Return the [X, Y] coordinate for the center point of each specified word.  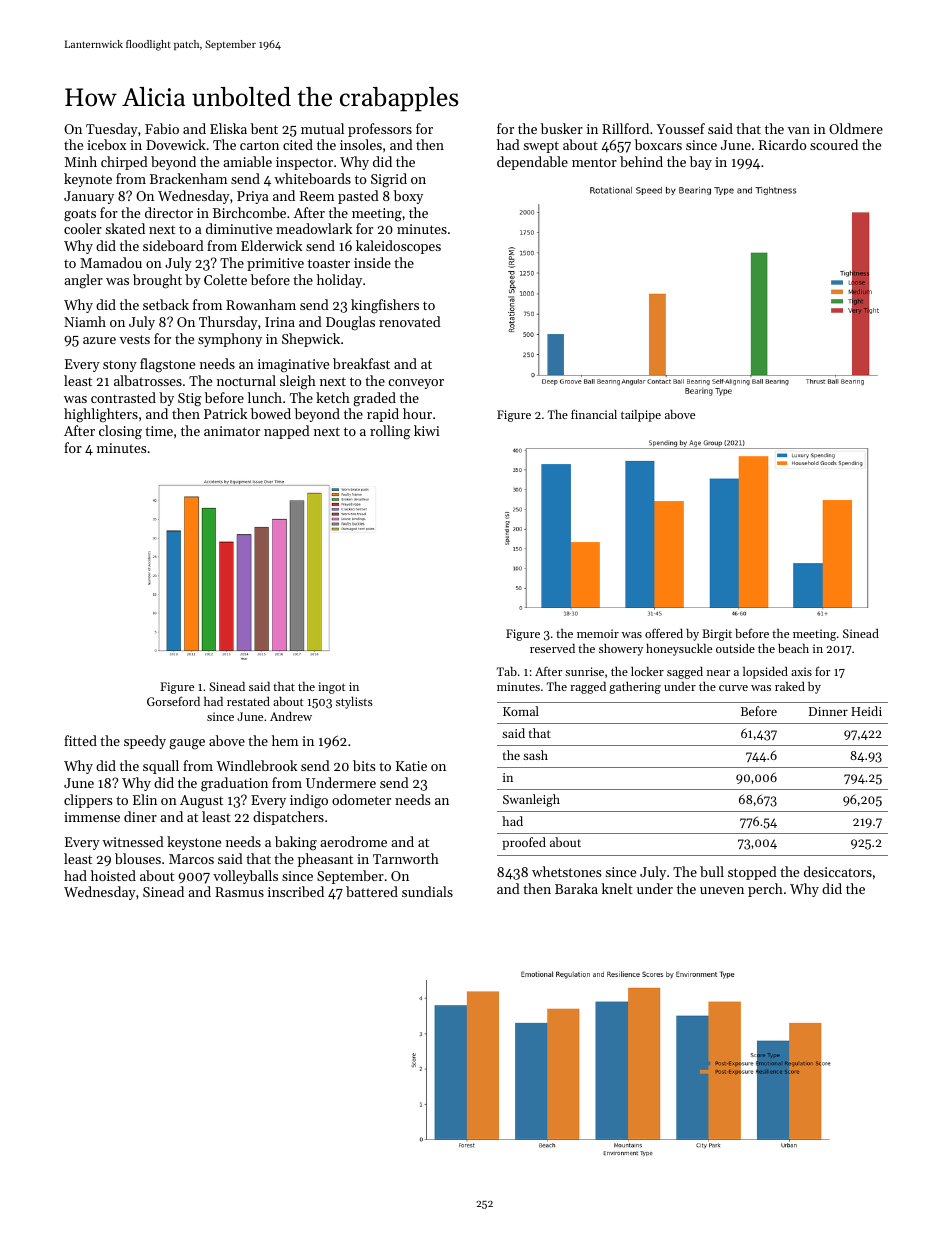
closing [120, 432]
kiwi [427, 430]
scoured [834, 144]
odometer [361, 799]
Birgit [717, 635]
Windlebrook [256, 765]
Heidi [866, 711]
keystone [194, 843]
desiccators [838, 871]
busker [562, 128]
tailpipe [641, 416]
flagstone [167, 365]
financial [594, 414]
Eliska [228, 128]
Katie [411, 766]
